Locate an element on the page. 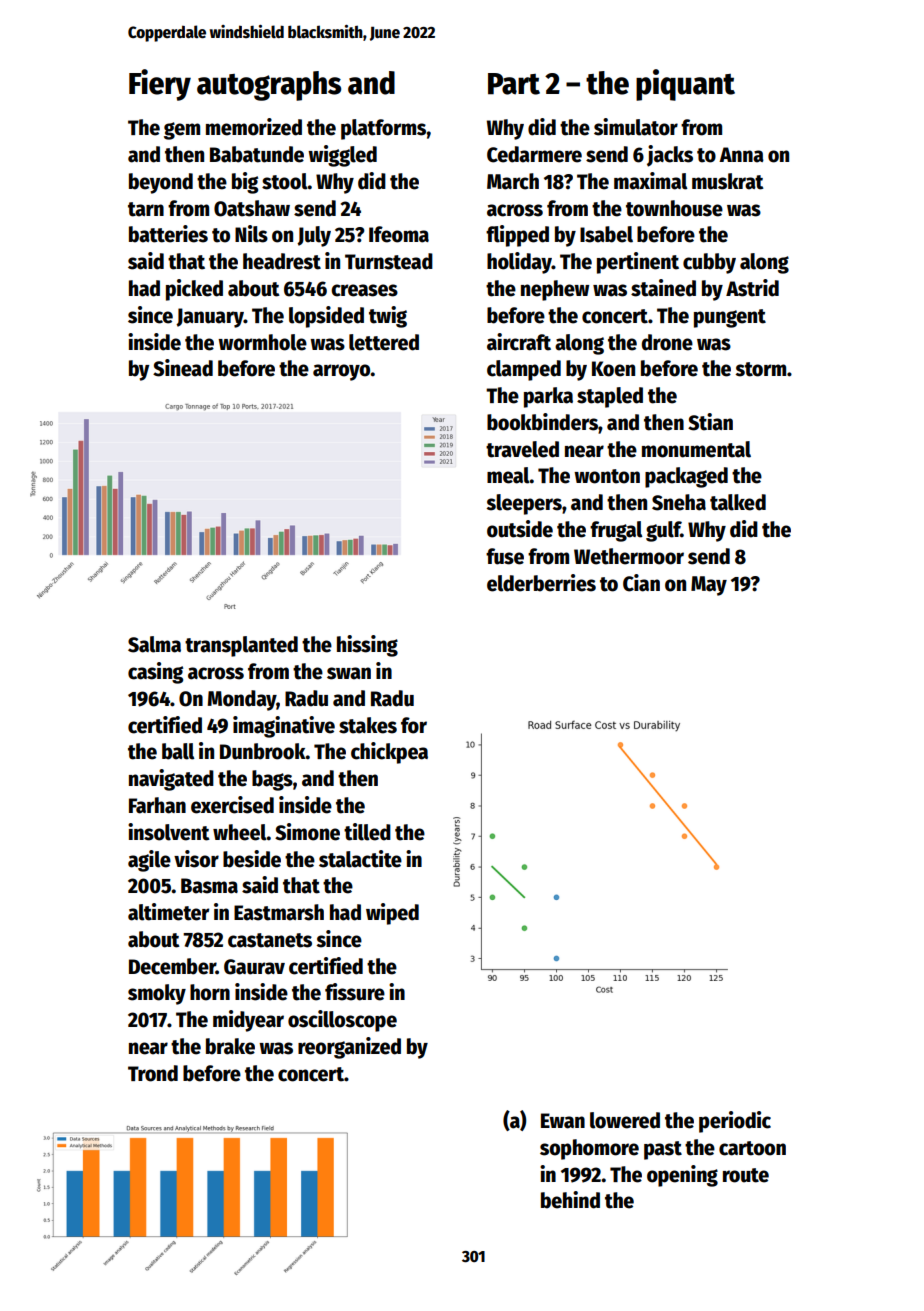  Fiery is located at coordinates (160, 85).
